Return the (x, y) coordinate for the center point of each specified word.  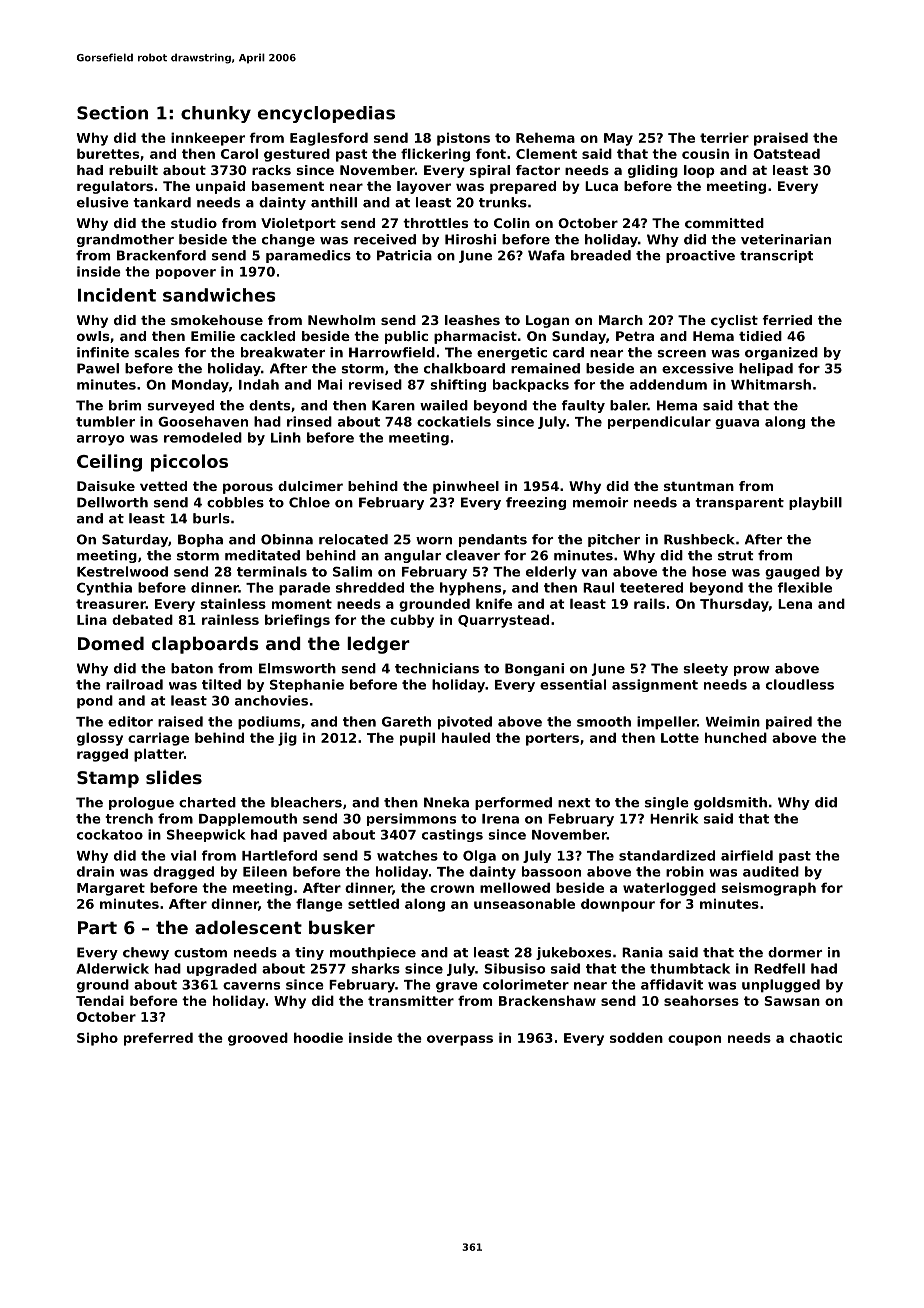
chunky (216, 114)
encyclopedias (326, 114)
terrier (724, 137)
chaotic (816, 1037)
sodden (636, 1037)
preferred (158, 1039)
